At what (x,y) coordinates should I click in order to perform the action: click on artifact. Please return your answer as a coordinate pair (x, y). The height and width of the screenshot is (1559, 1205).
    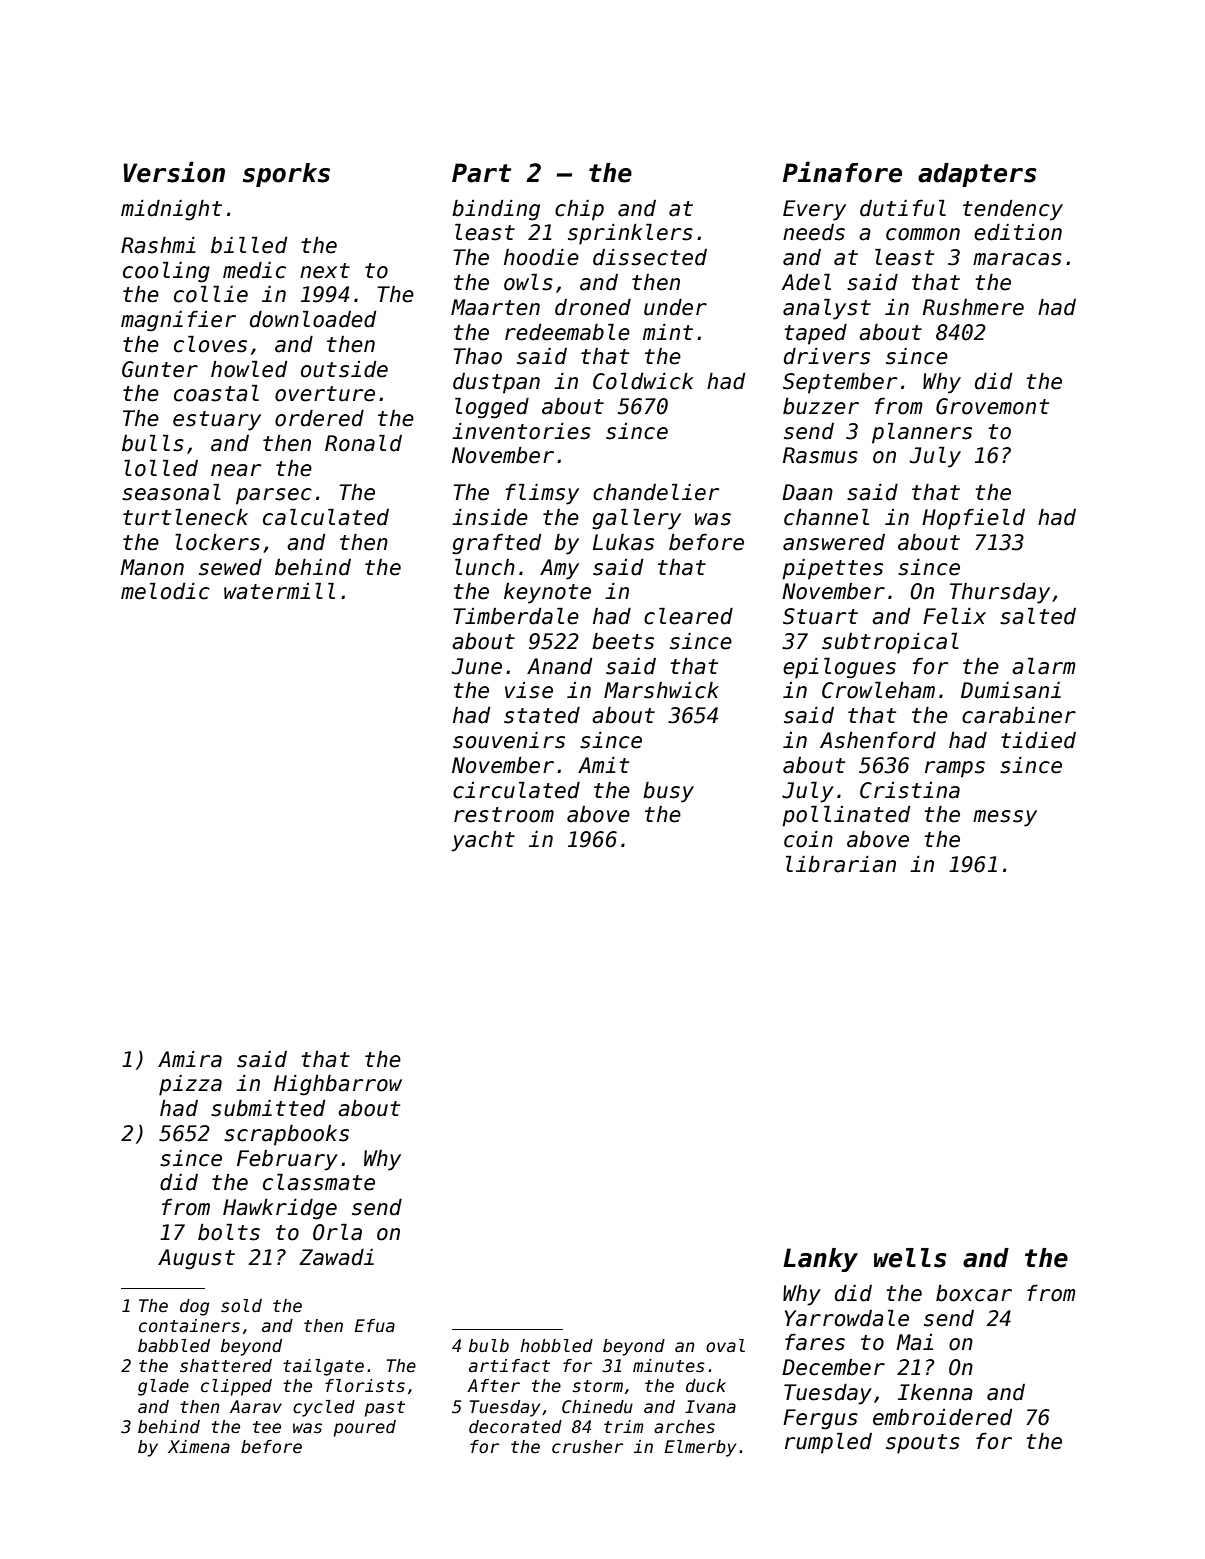
    Looking at the image, I should click on (509, 1366).
